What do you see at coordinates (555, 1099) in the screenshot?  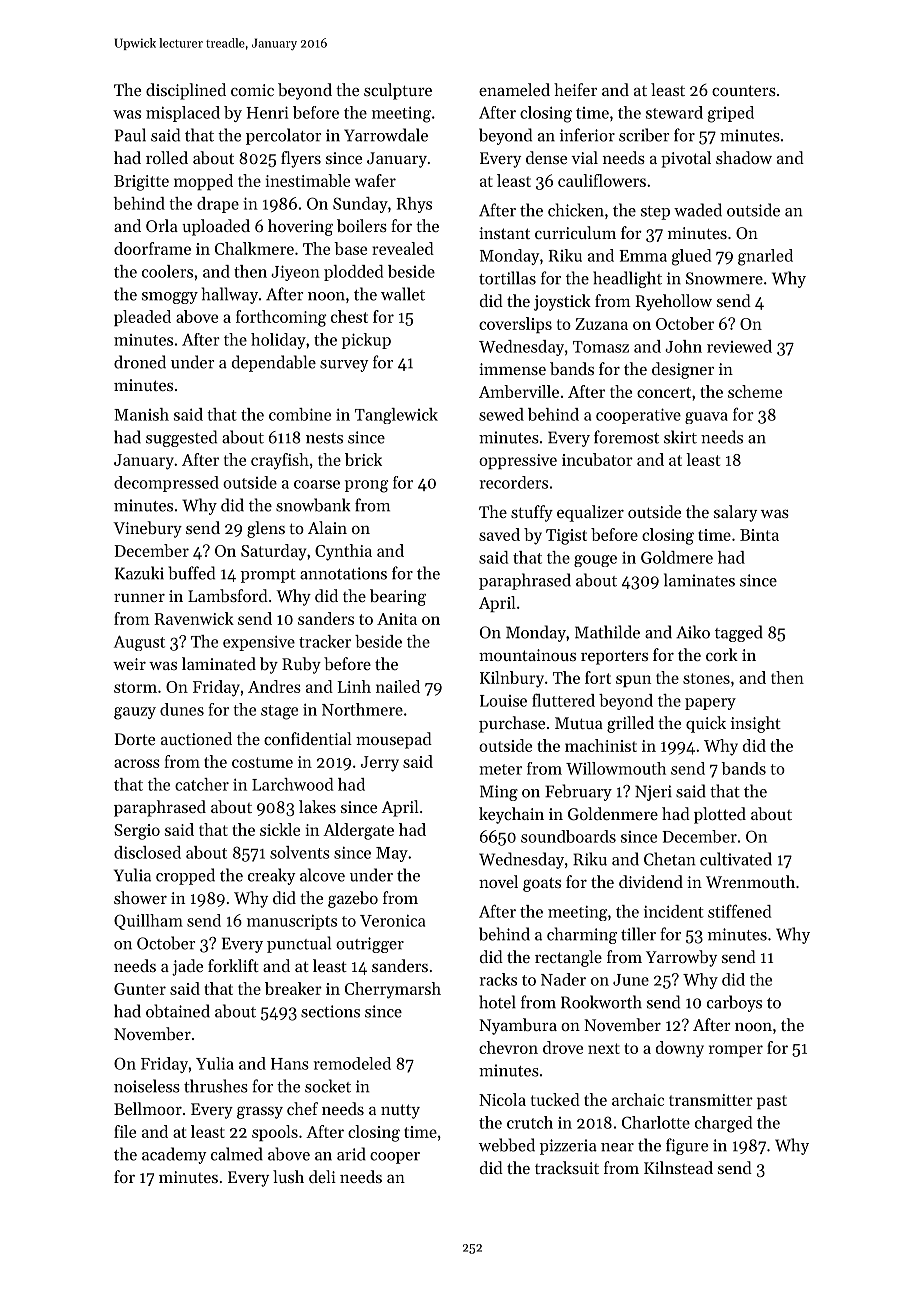 I see `tucked` at bounding box center [555, 1099].
